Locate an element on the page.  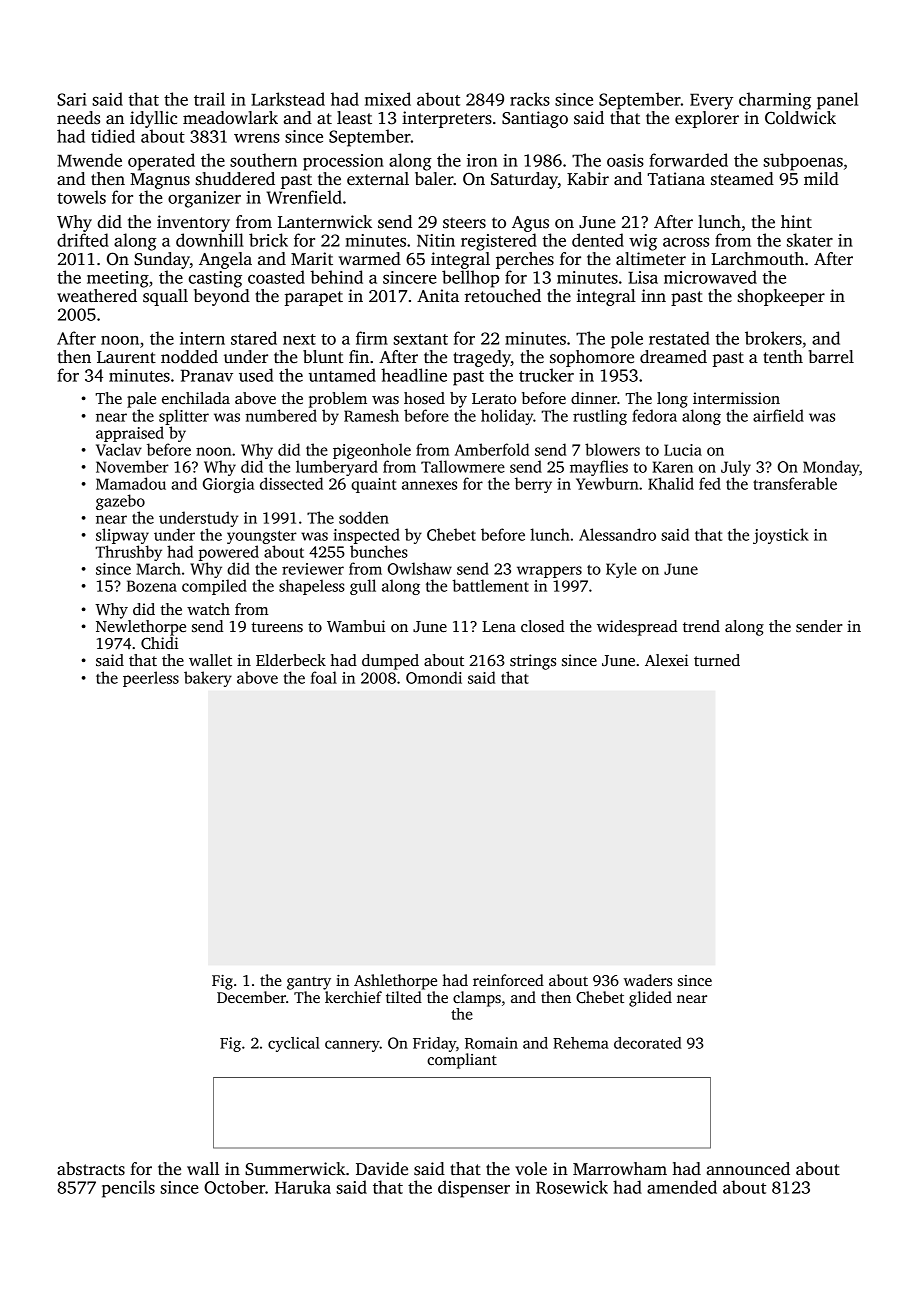
altimeter is located at coordinates (651, 259).
